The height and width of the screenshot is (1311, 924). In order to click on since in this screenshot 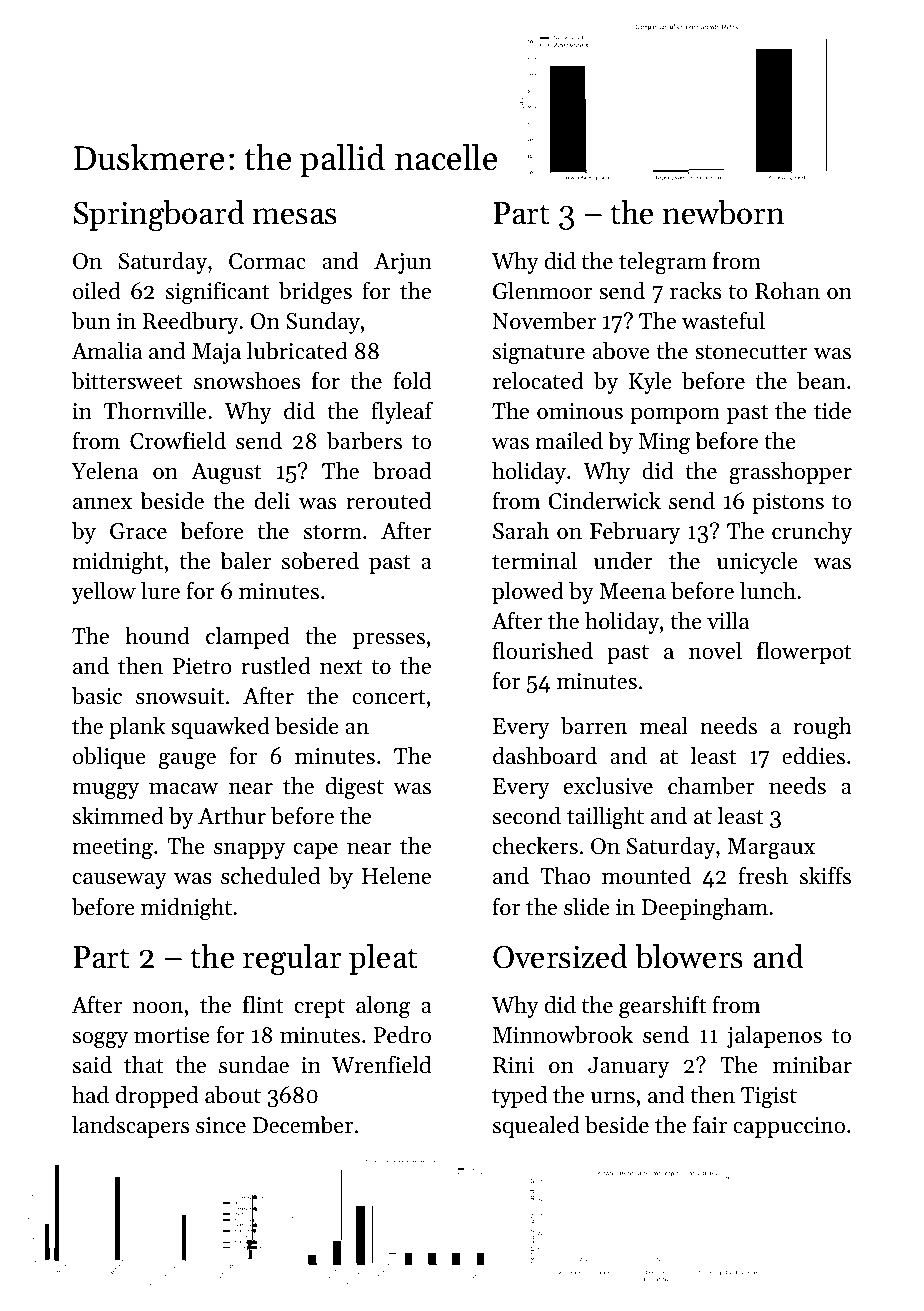, I will do `click(221, 1125)`.
